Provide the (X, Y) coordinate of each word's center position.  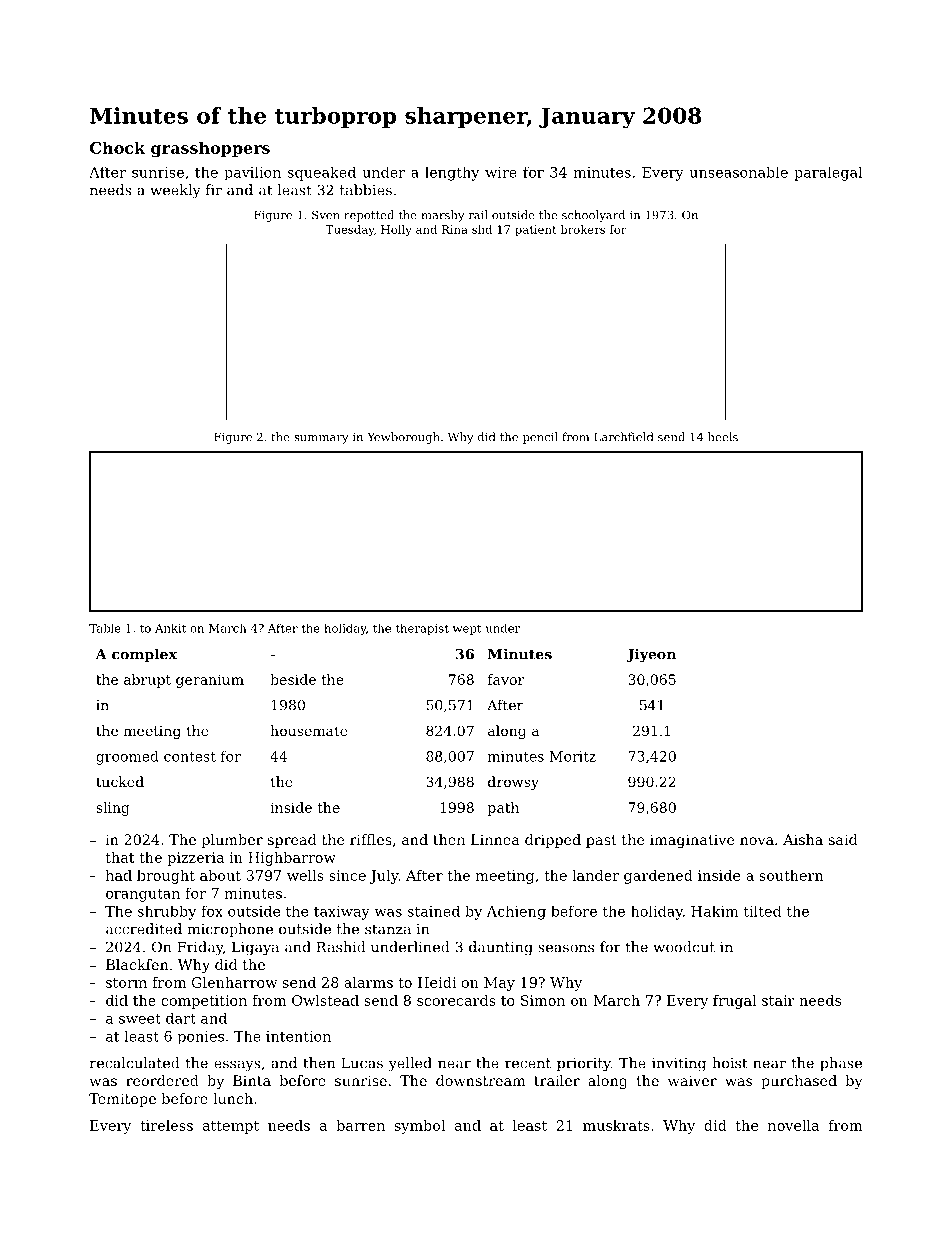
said (843, 839)
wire (501, 172)
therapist (422, 629)
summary (321, 439)
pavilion (252, 173)
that (120, 857)
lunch (233, 1098)
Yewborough (403, 438)
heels (723, 437)
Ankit (170, 628)
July (384, 877)
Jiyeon (651, 655)
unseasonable (738, 172)
